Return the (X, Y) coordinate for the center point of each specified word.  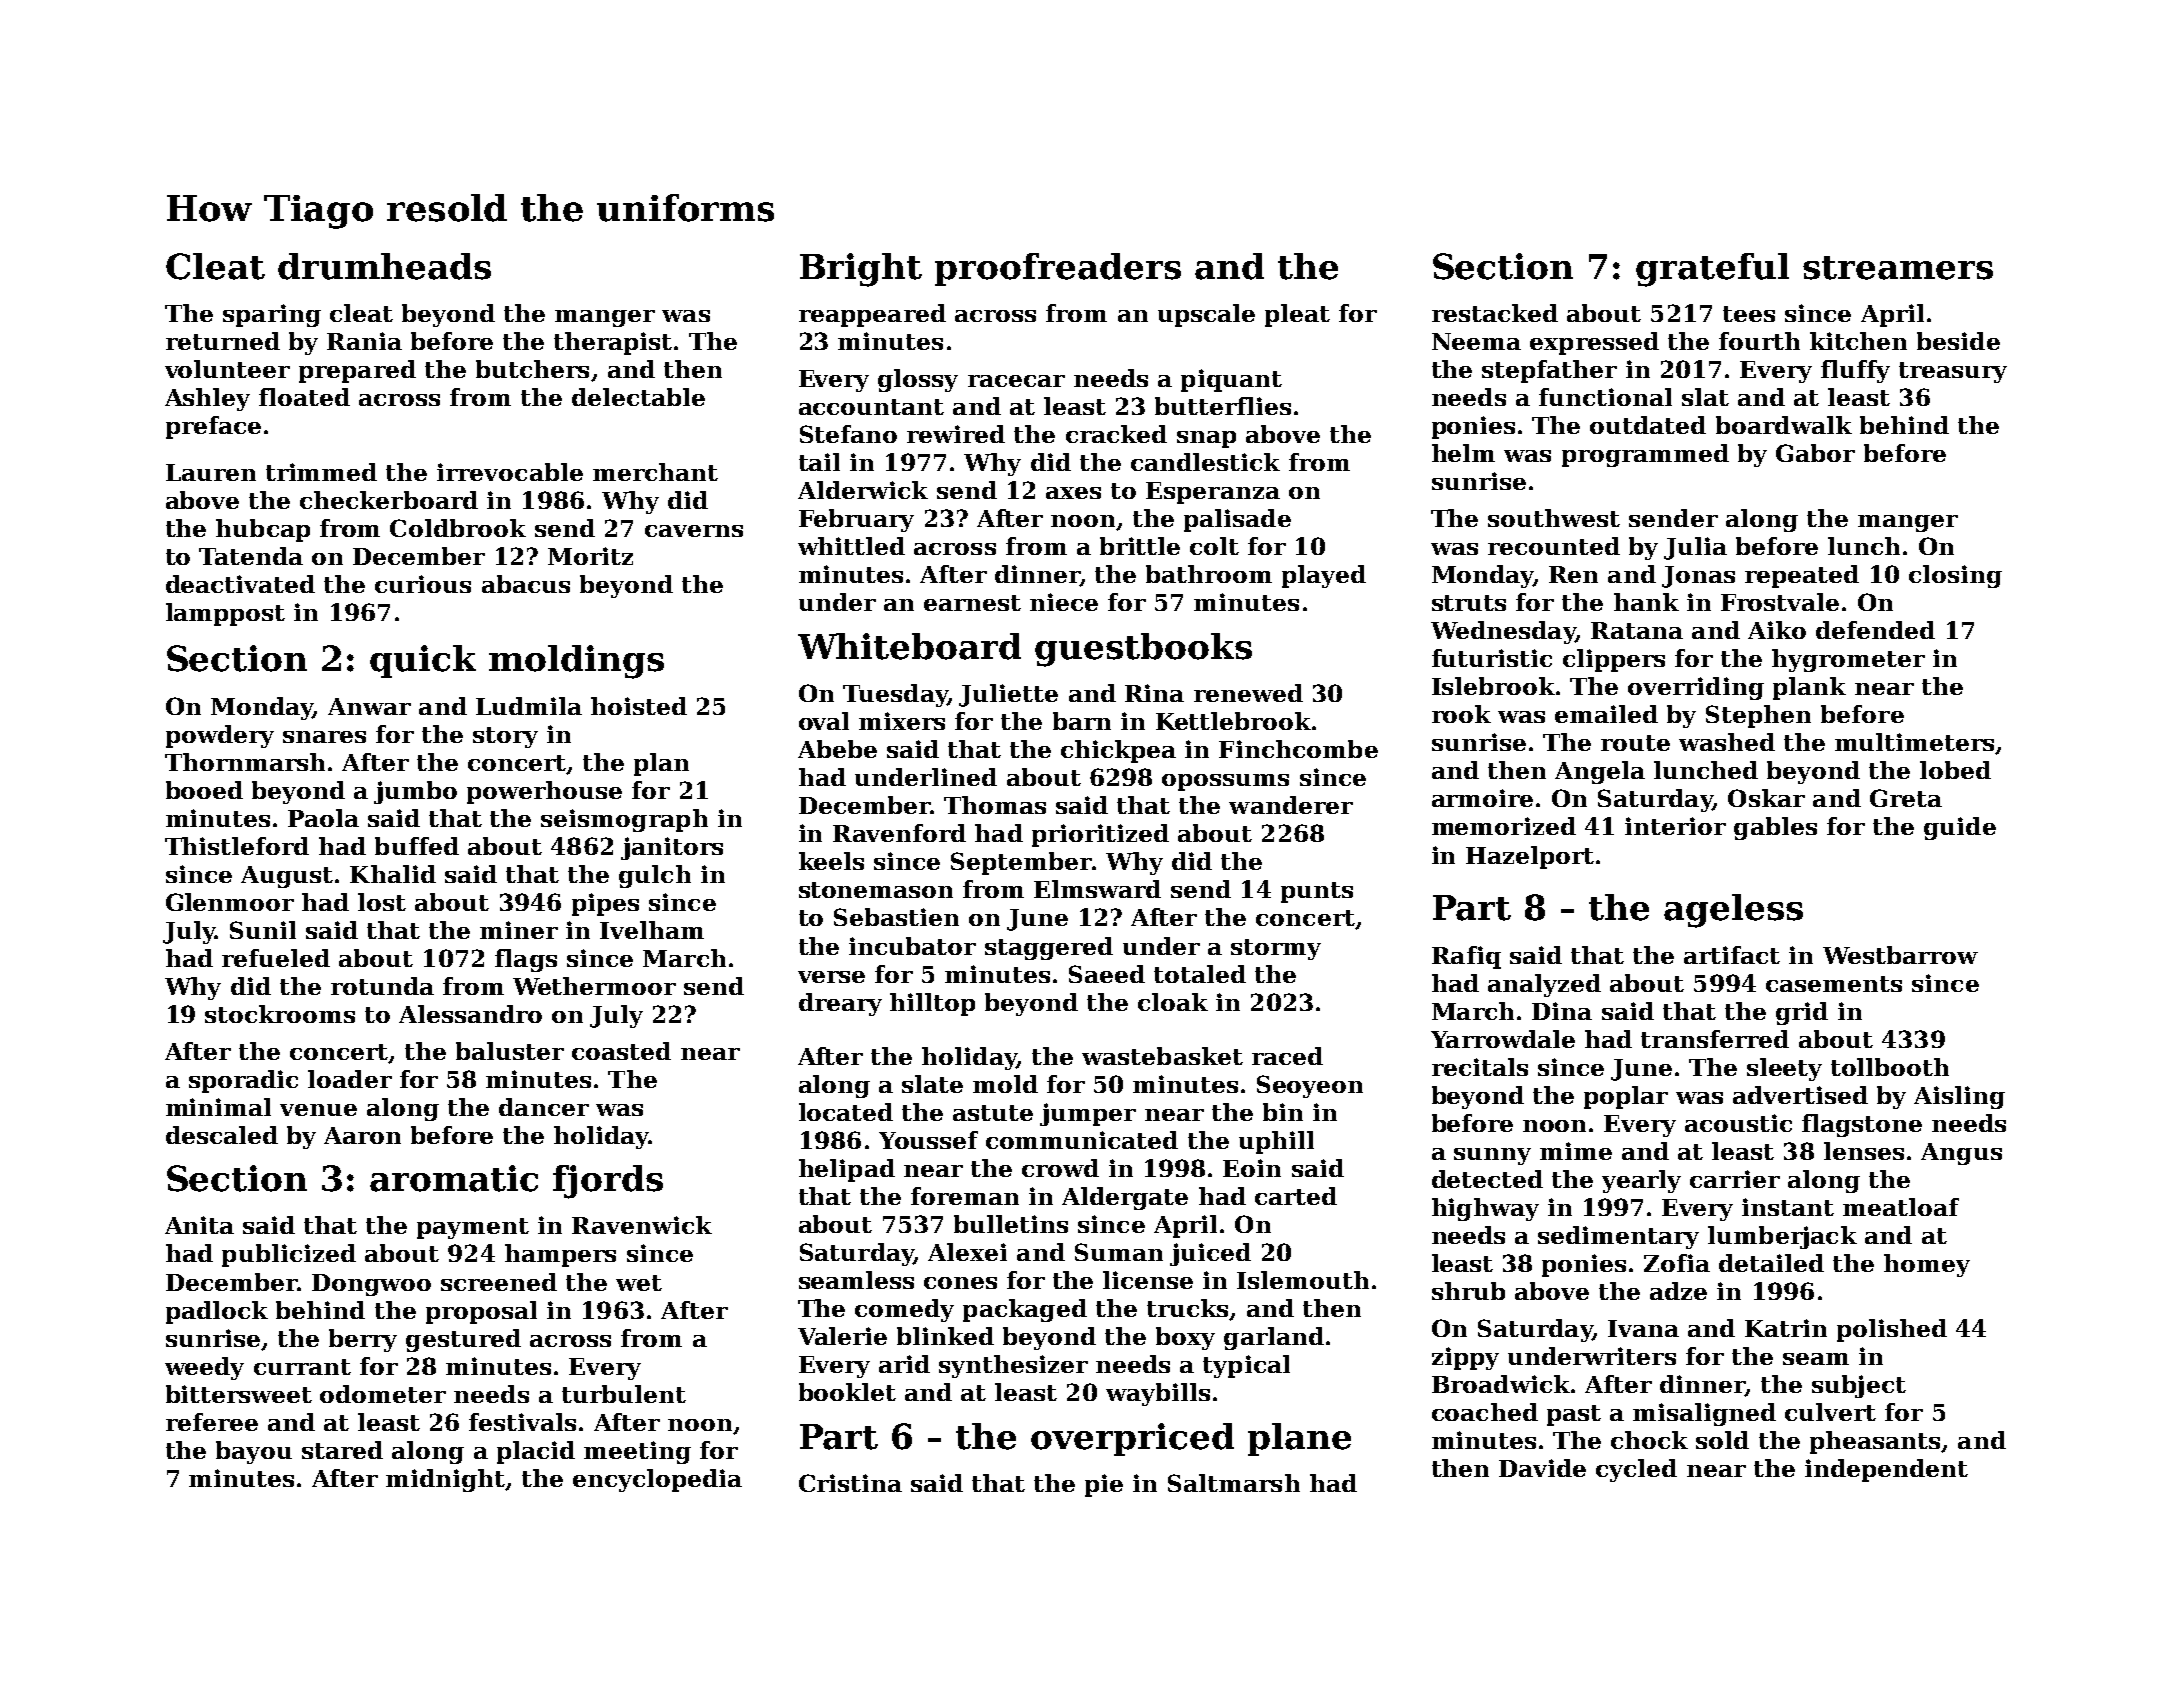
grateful (1712, 270)
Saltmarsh (1234, 1483)
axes (1073, 493)
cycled (1636, 1470)
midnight (445, 1480)
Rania (364, 341)
